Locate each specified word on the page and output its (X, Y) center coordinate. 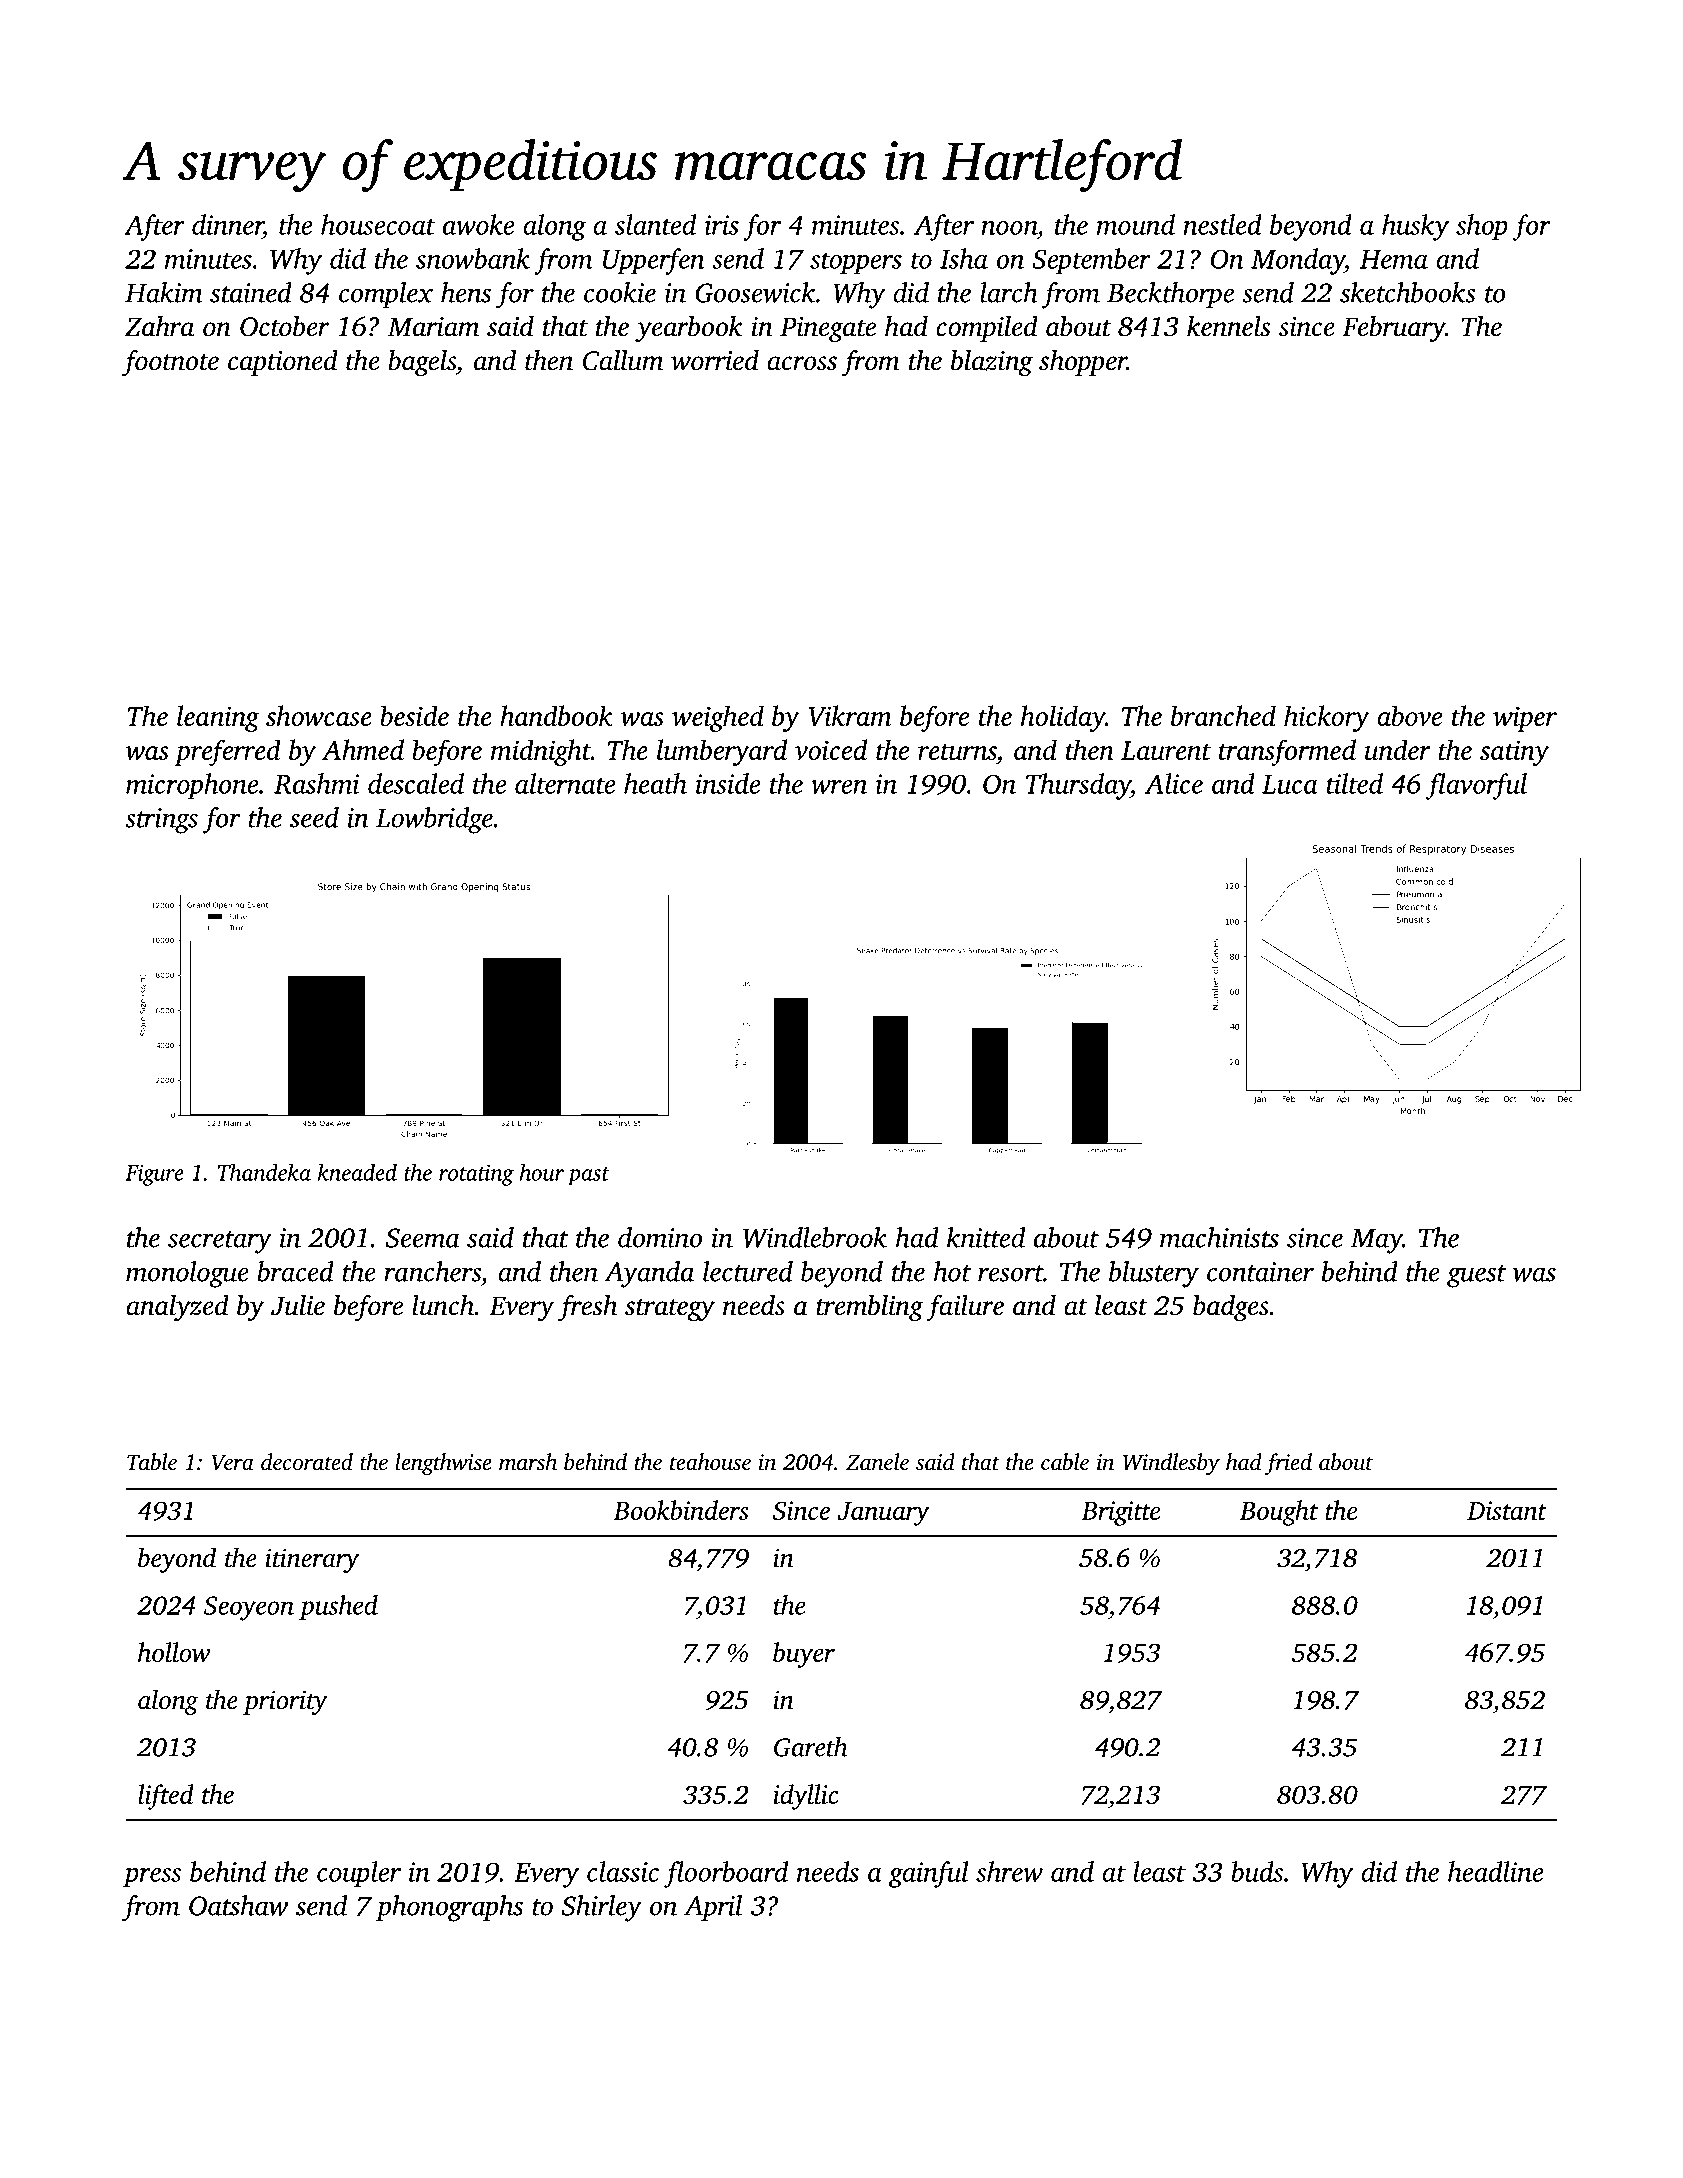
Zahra (159, 326)
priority (285, 1702)
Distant (1507, 1510)
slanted (655, 224)
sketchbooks (1408, 292)
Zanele (877, 1462)
